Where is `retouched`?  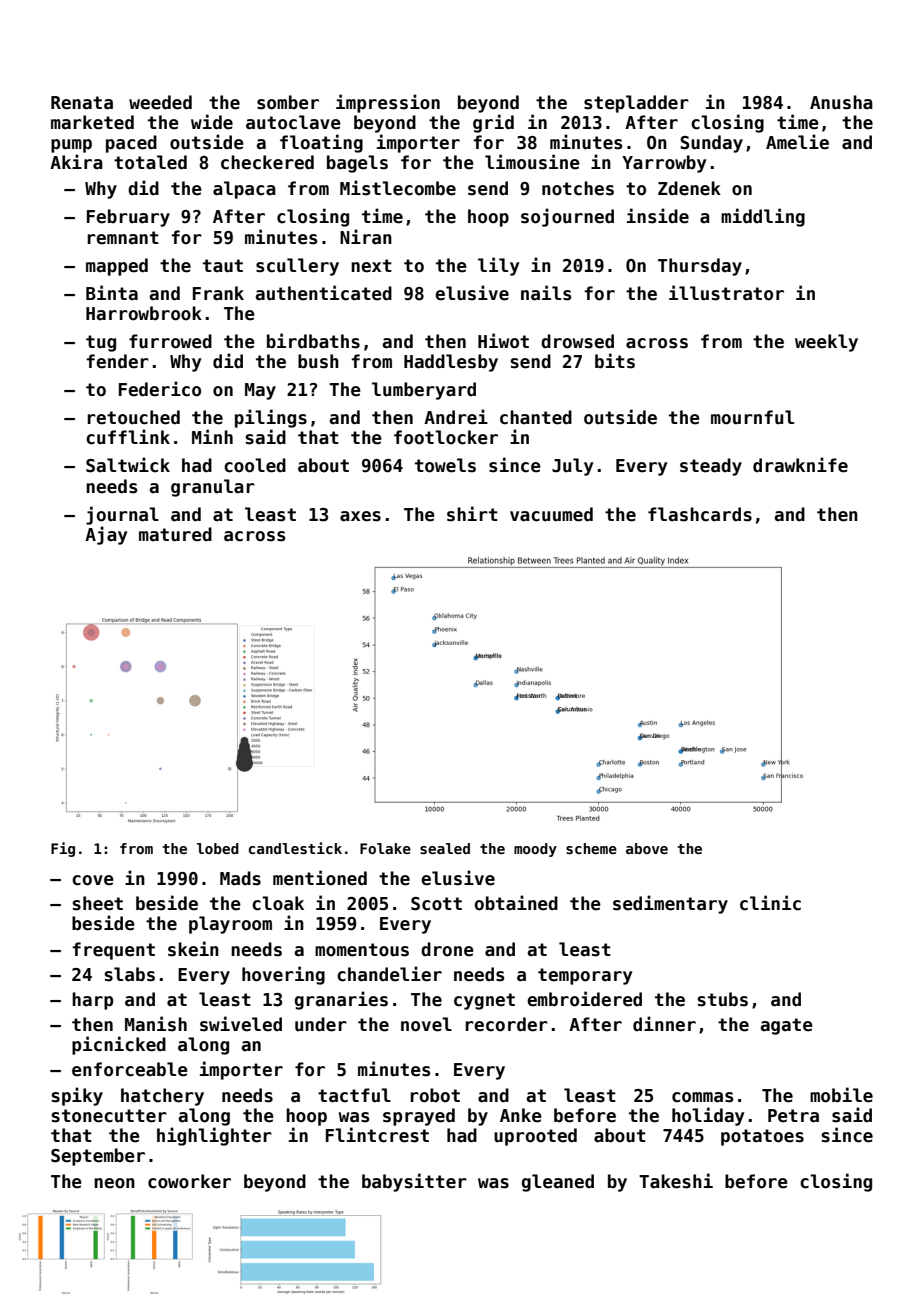
retouched is located at coordinates (133, 417).
